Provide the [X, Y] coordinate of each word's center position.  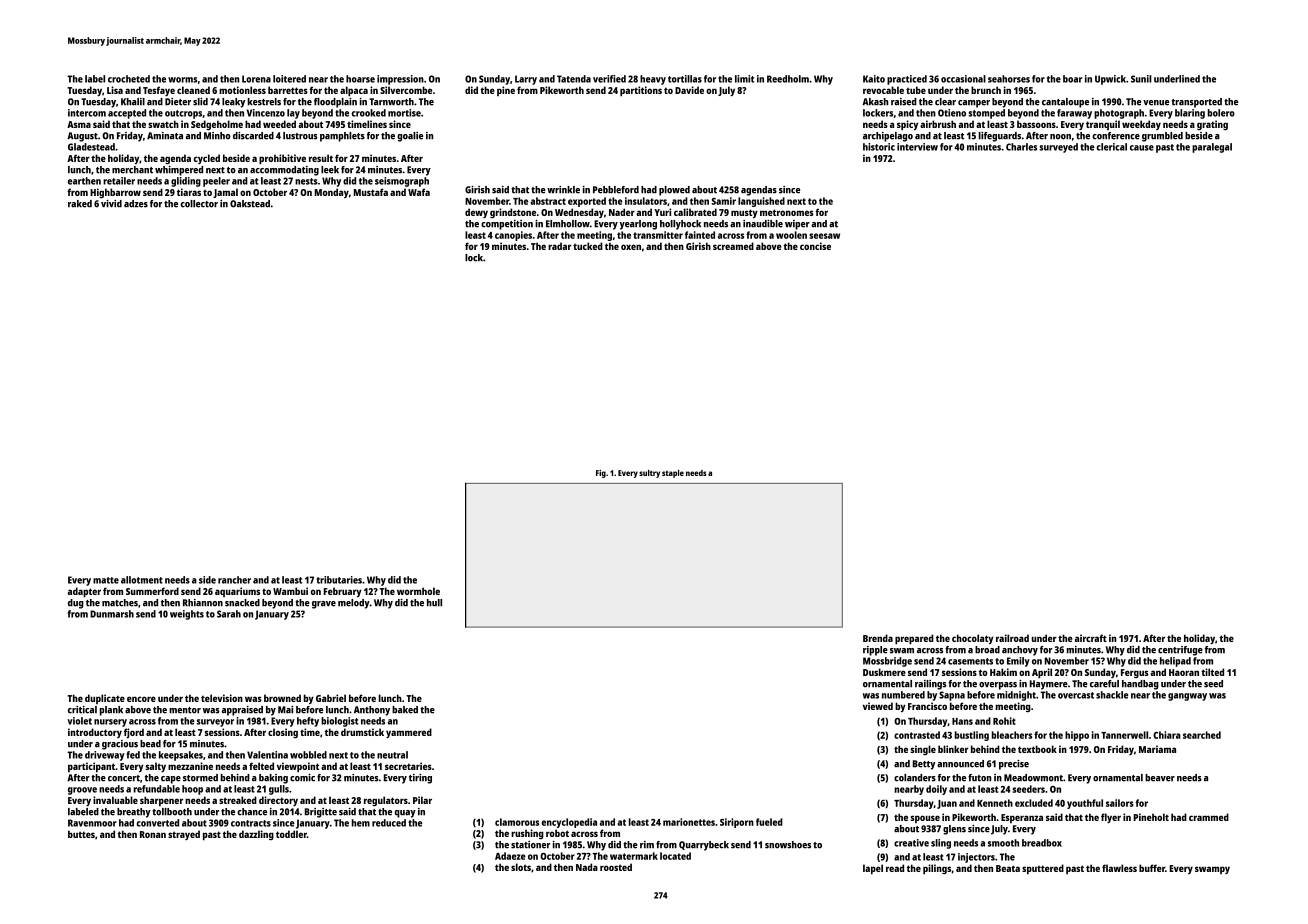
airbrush [938, 124]
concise [815, 246]
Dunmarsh [112, 614]
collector [199, 204]
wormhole [418, 591]
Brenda [878, 638]
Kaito [874, 79]
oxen [631, 247]
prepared [914, 639]
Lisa [115, 90]
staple [673, 474]
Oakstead [250, 204]
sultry [649, 474]
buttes [81, 834]
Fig [601, 474]
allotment [142, 580]
